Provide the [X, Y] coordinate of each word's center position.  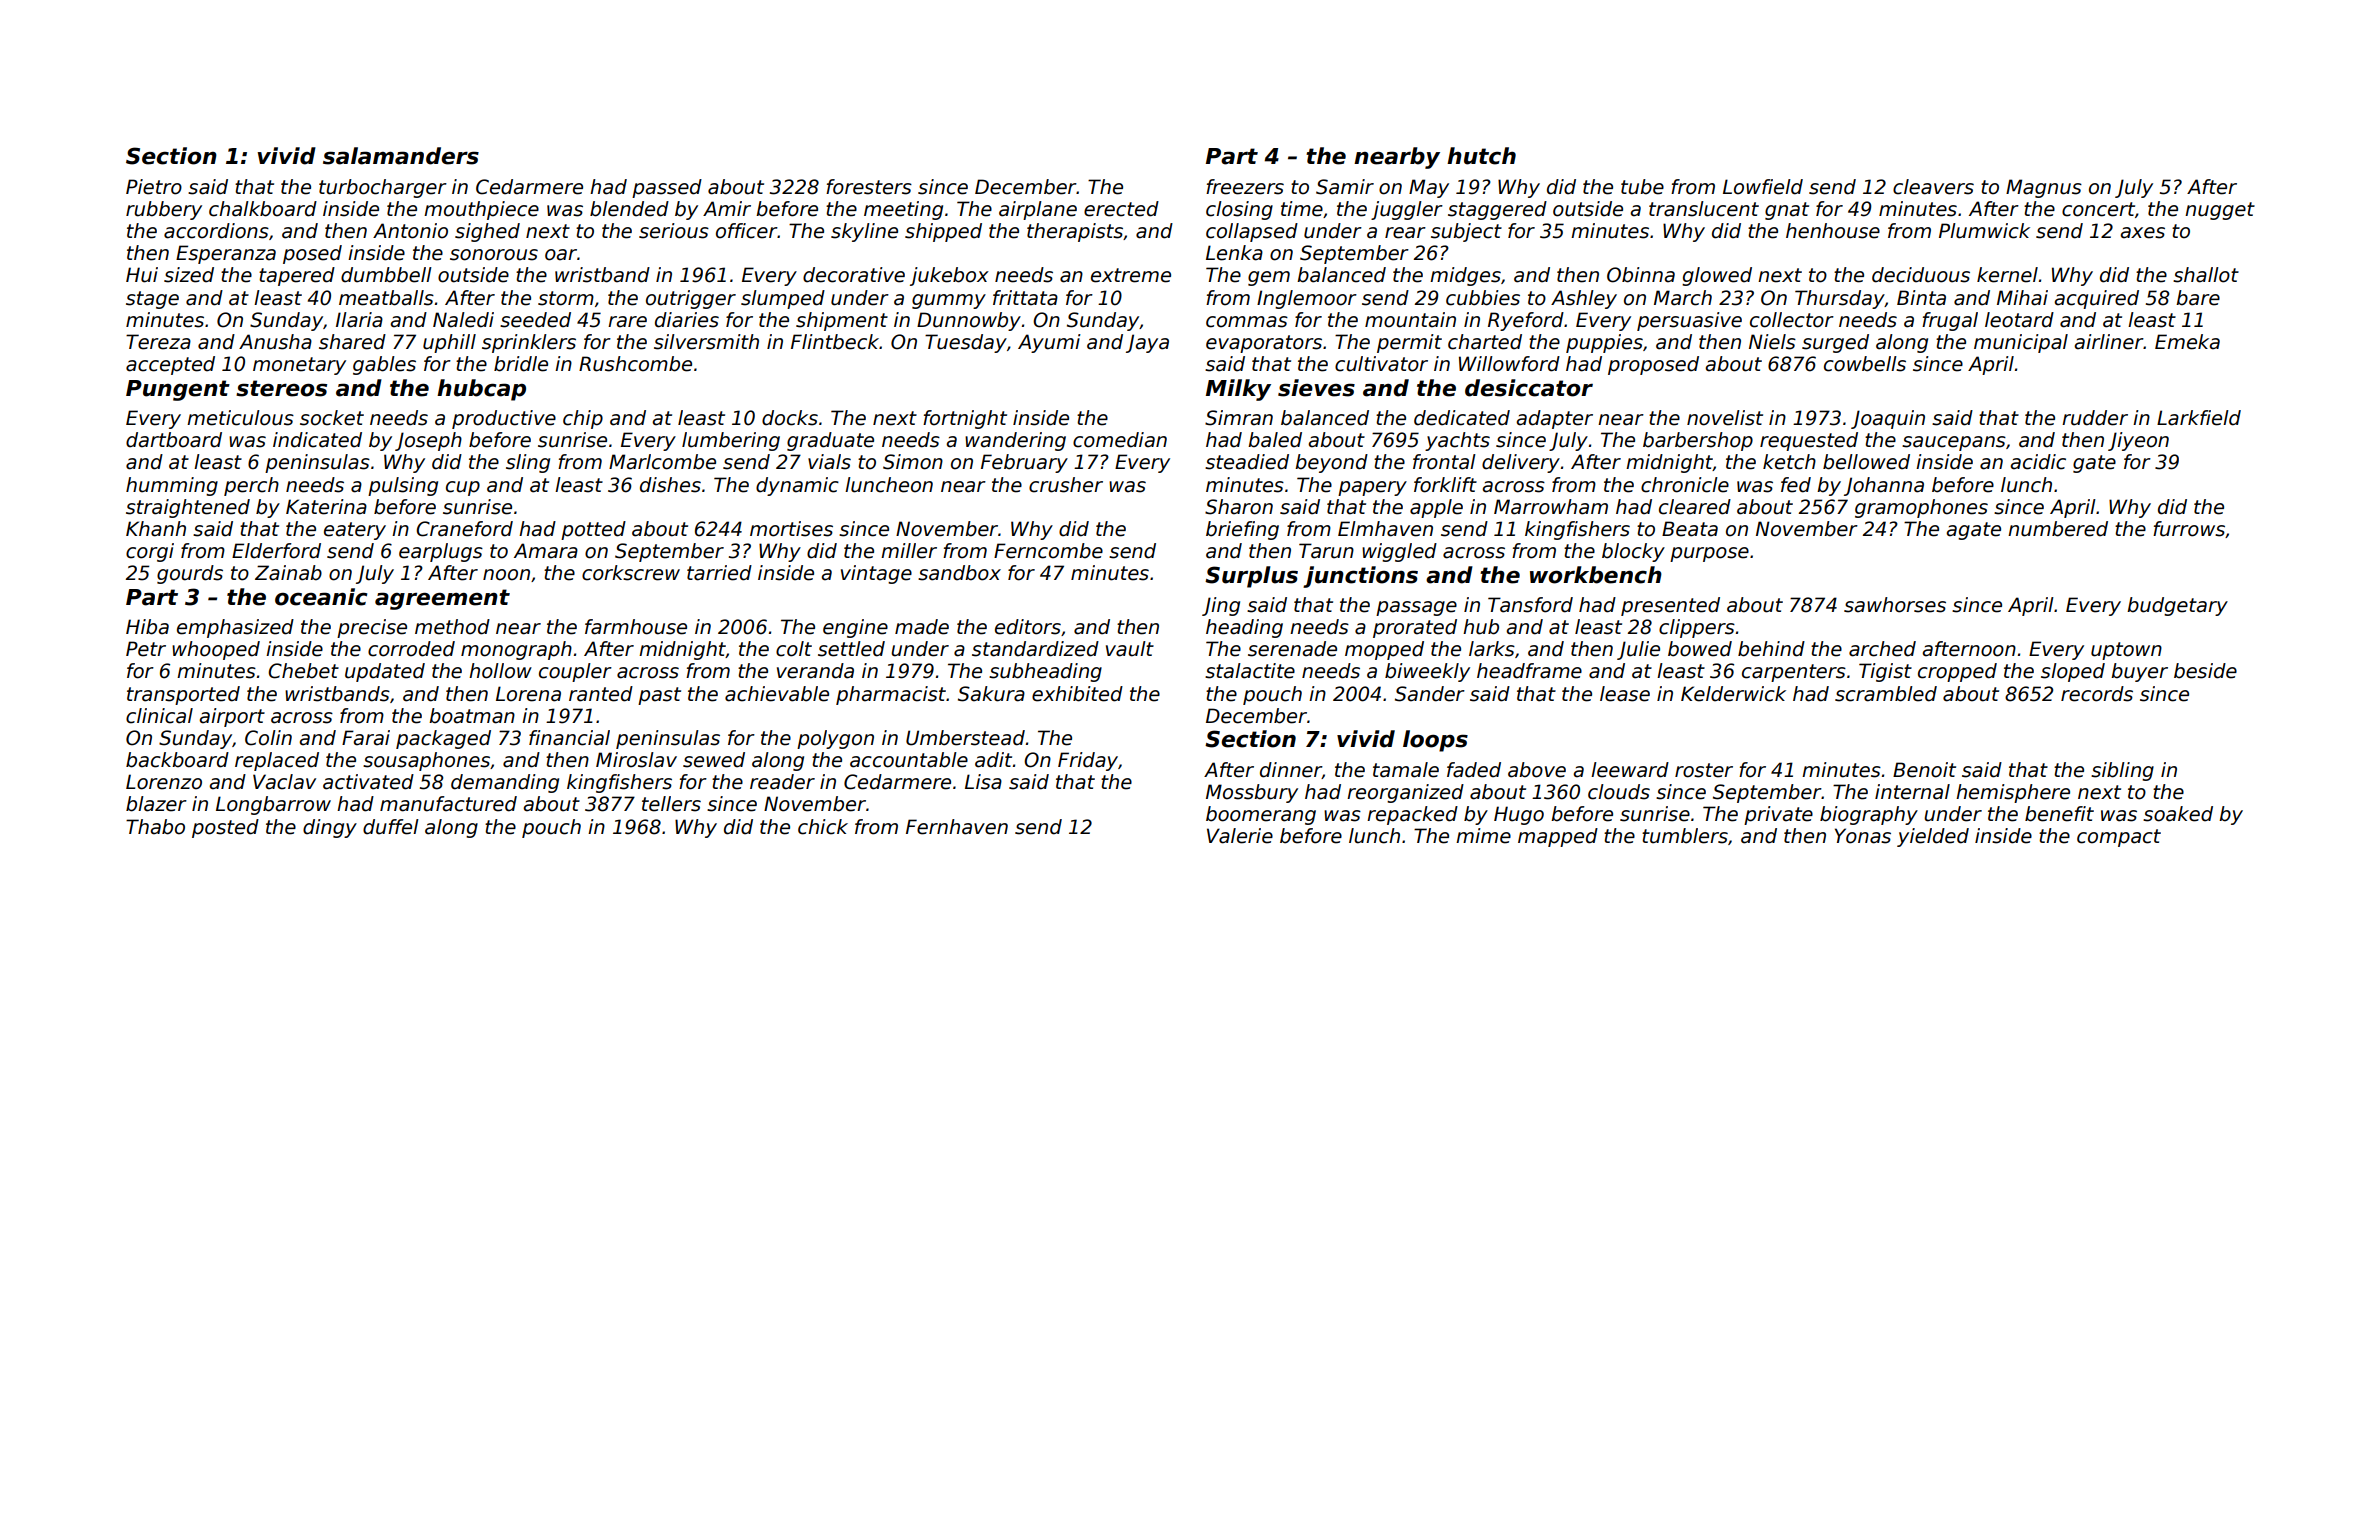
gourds [190, 574]
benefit [2059, 814]
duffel [391, 827]
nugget [2220, 211]
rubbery [164, 210]
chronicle [1685, 485]
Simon [913, 462]
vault [1130, 649]
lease [1625, 694]
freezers [1245, 187]
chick [823, 827]
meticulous [240, 418]
